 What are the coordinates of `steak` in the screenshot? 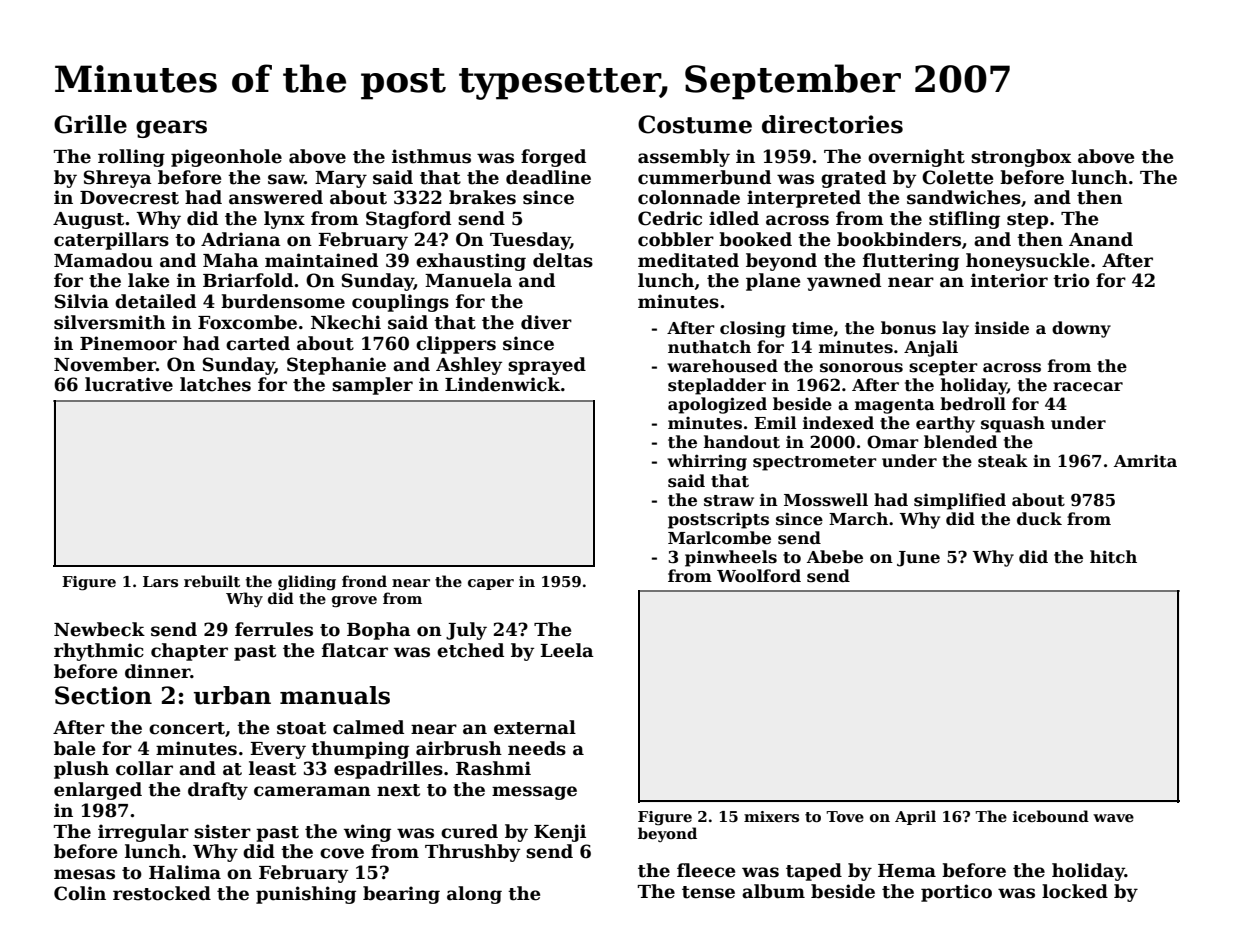 It's located at (1003, 461).
